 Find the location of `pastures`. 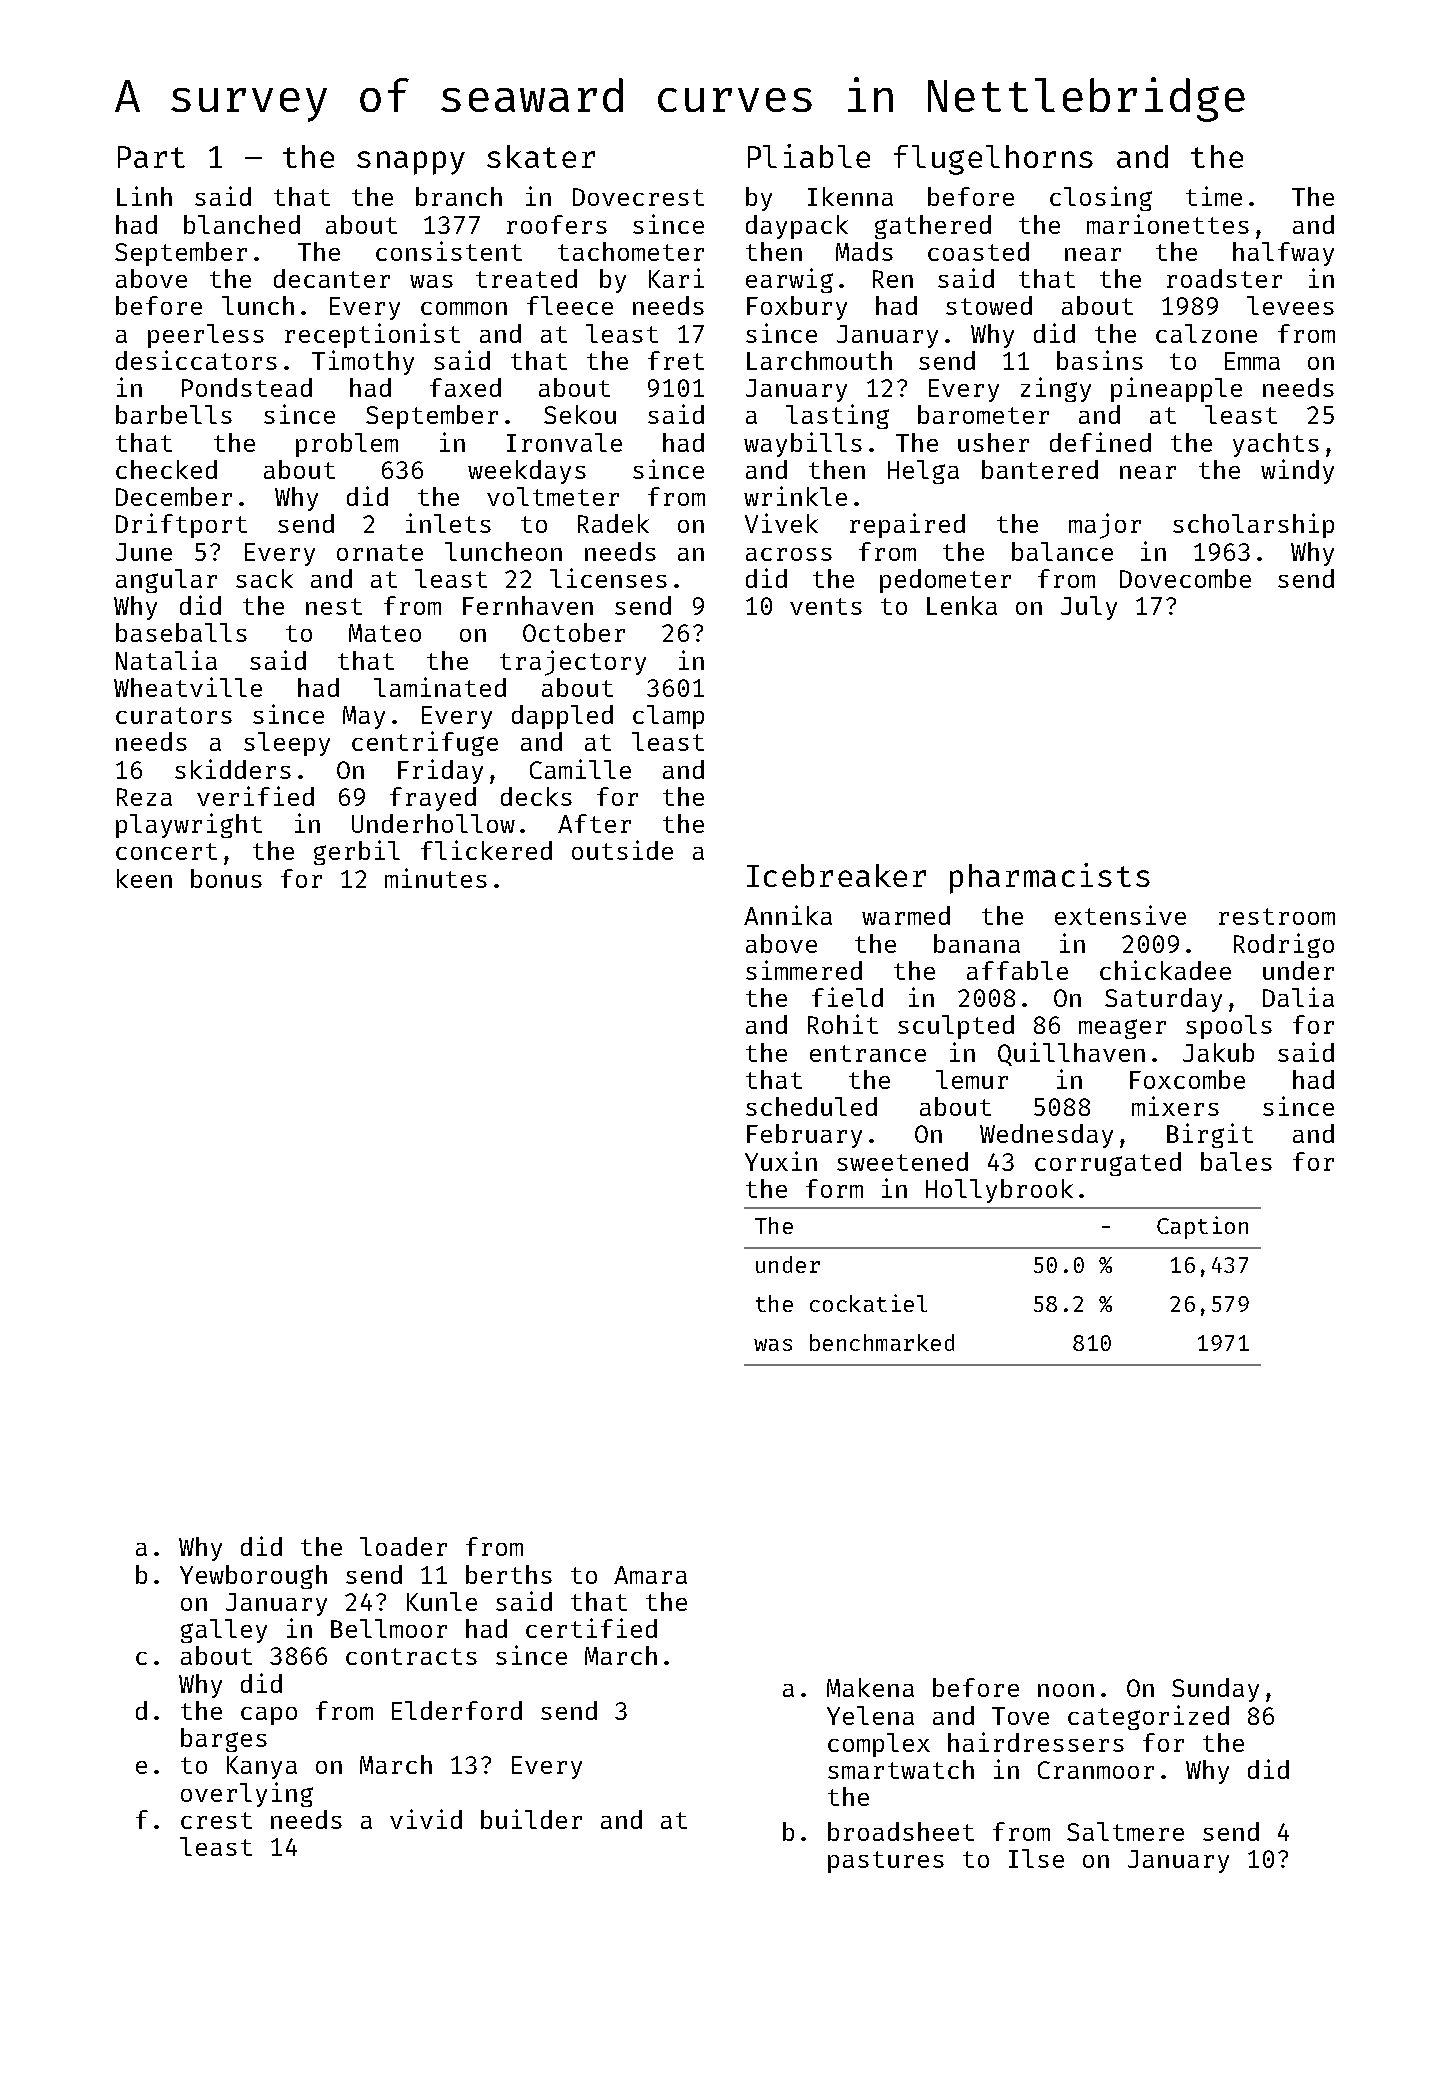

pastures is located at coordinates (886, 1862).
